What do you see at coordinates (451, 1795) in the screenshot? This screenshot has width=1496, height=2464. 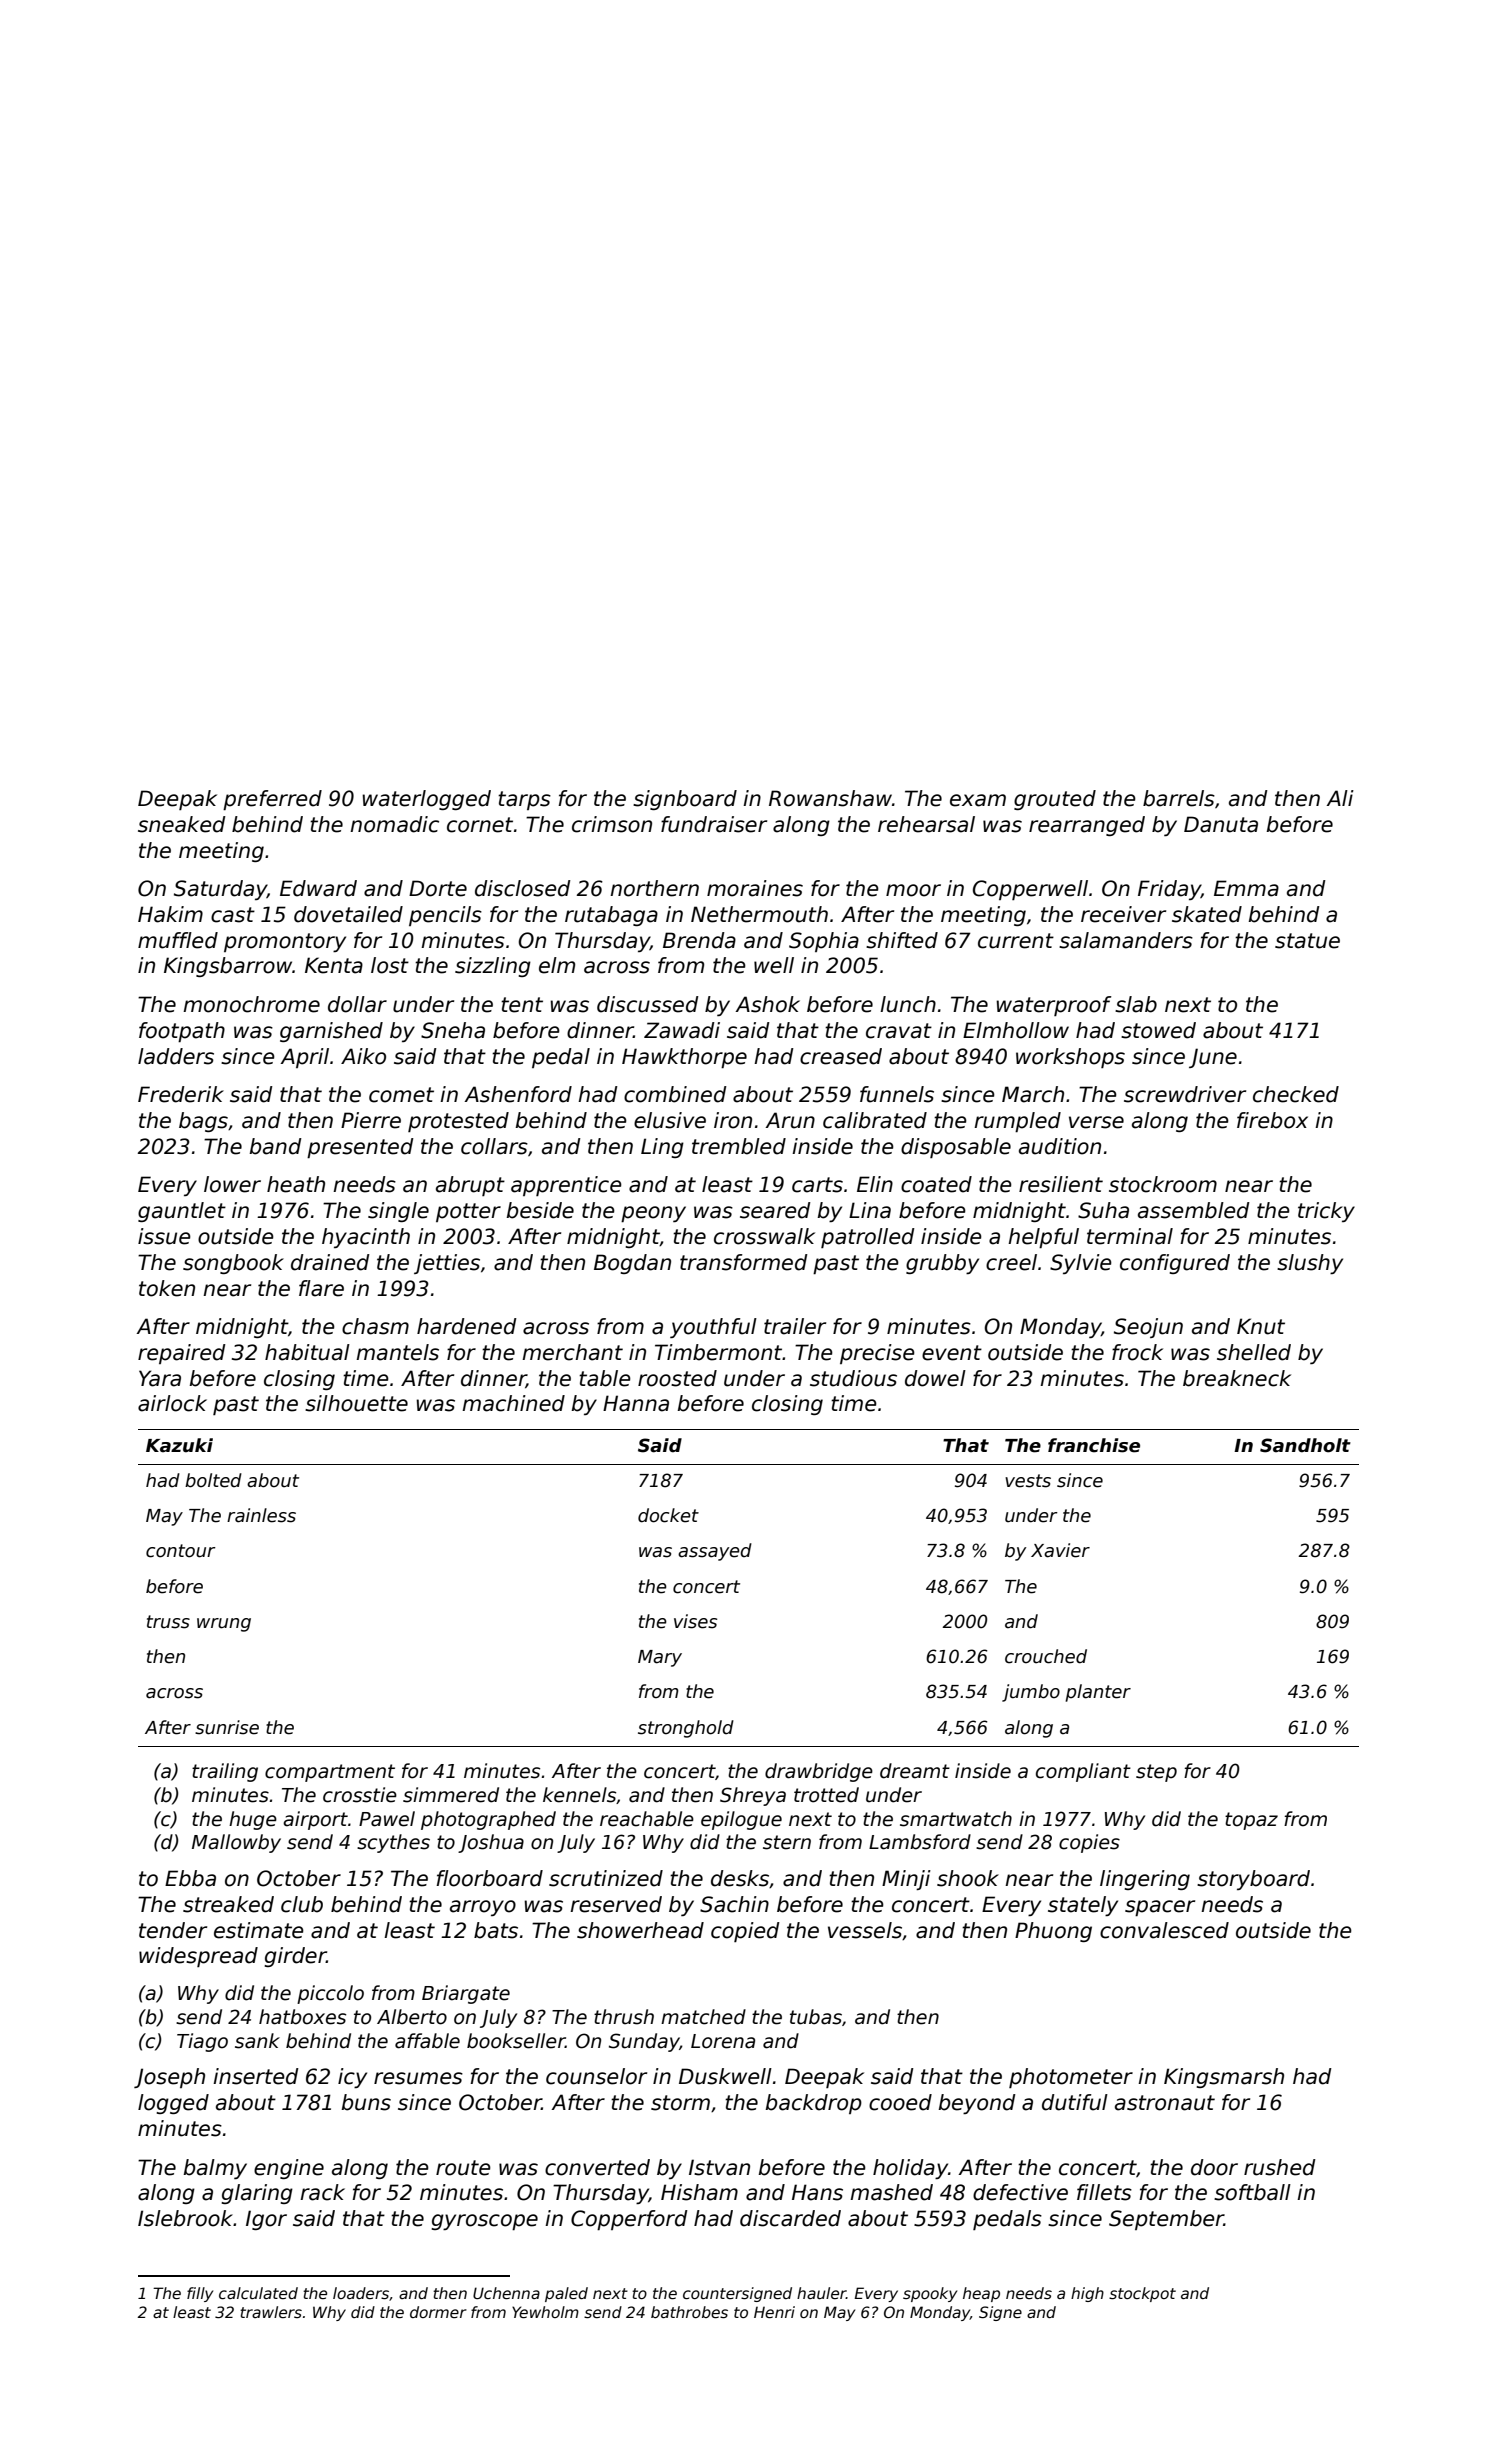 I see `simmered` at bounding box center [451, 1795].
